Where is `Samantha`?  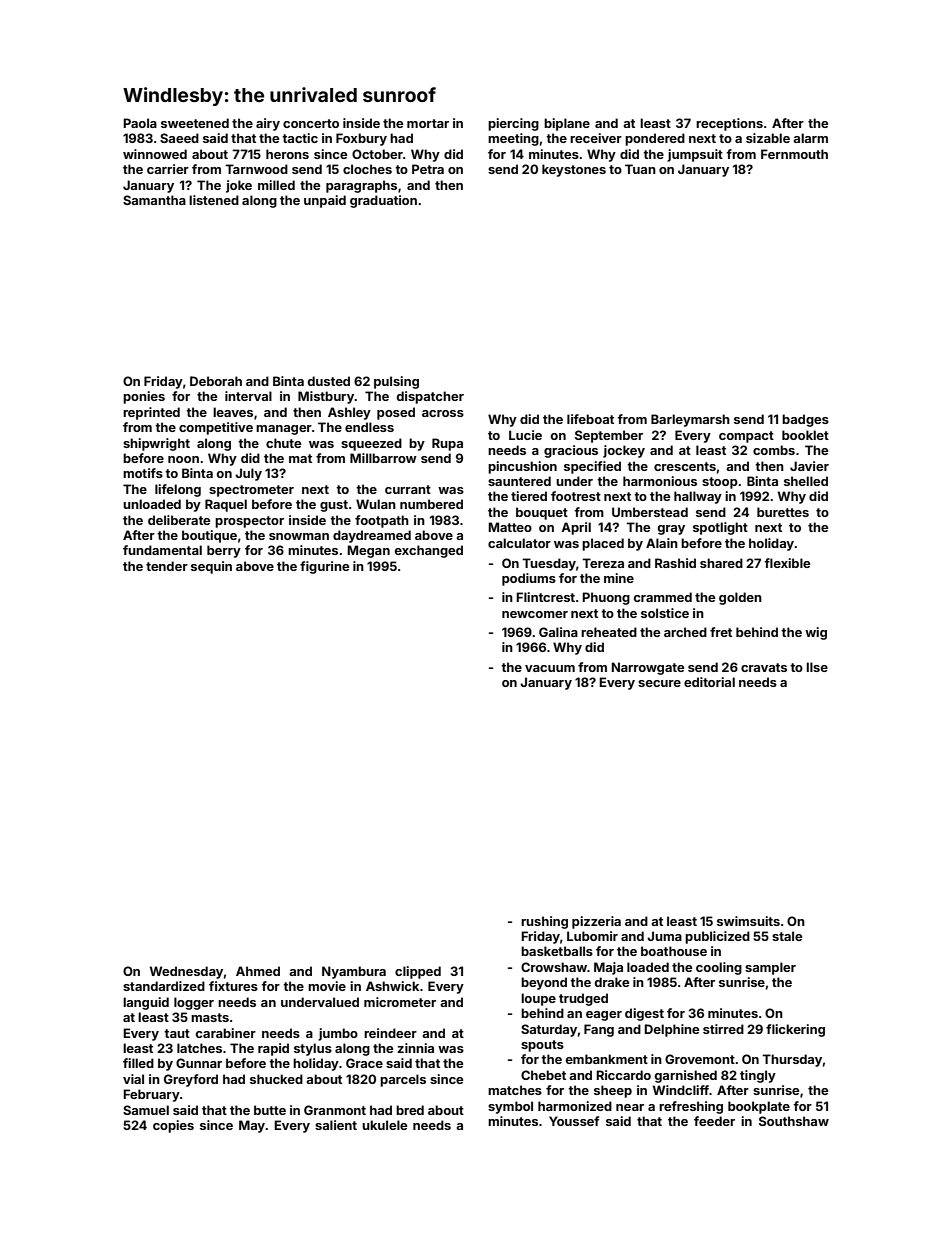 Samantha is located at coordinates (154, 200).
